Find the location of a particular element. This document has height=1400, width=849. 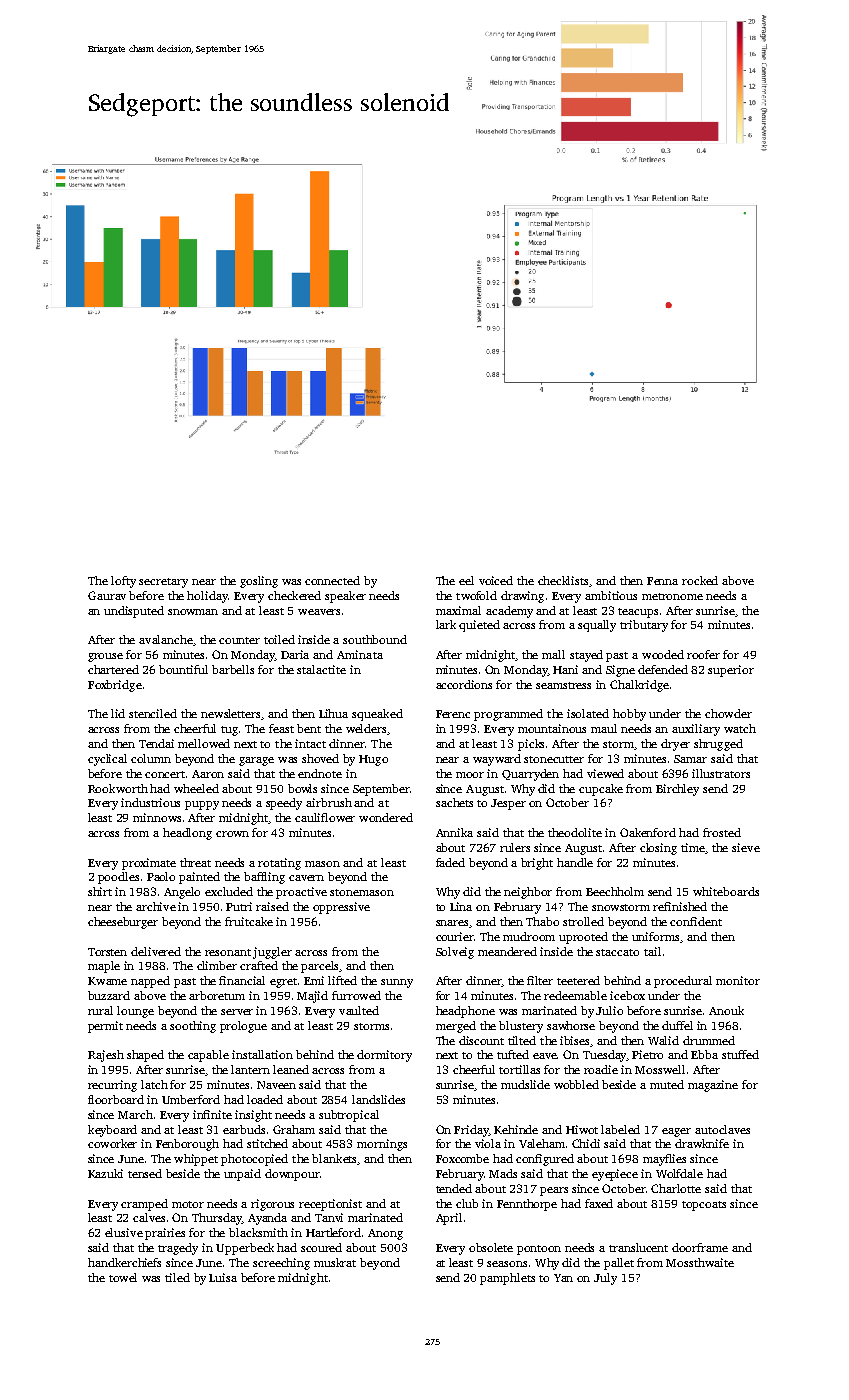

southbound is located at coordinates (375, 639).
